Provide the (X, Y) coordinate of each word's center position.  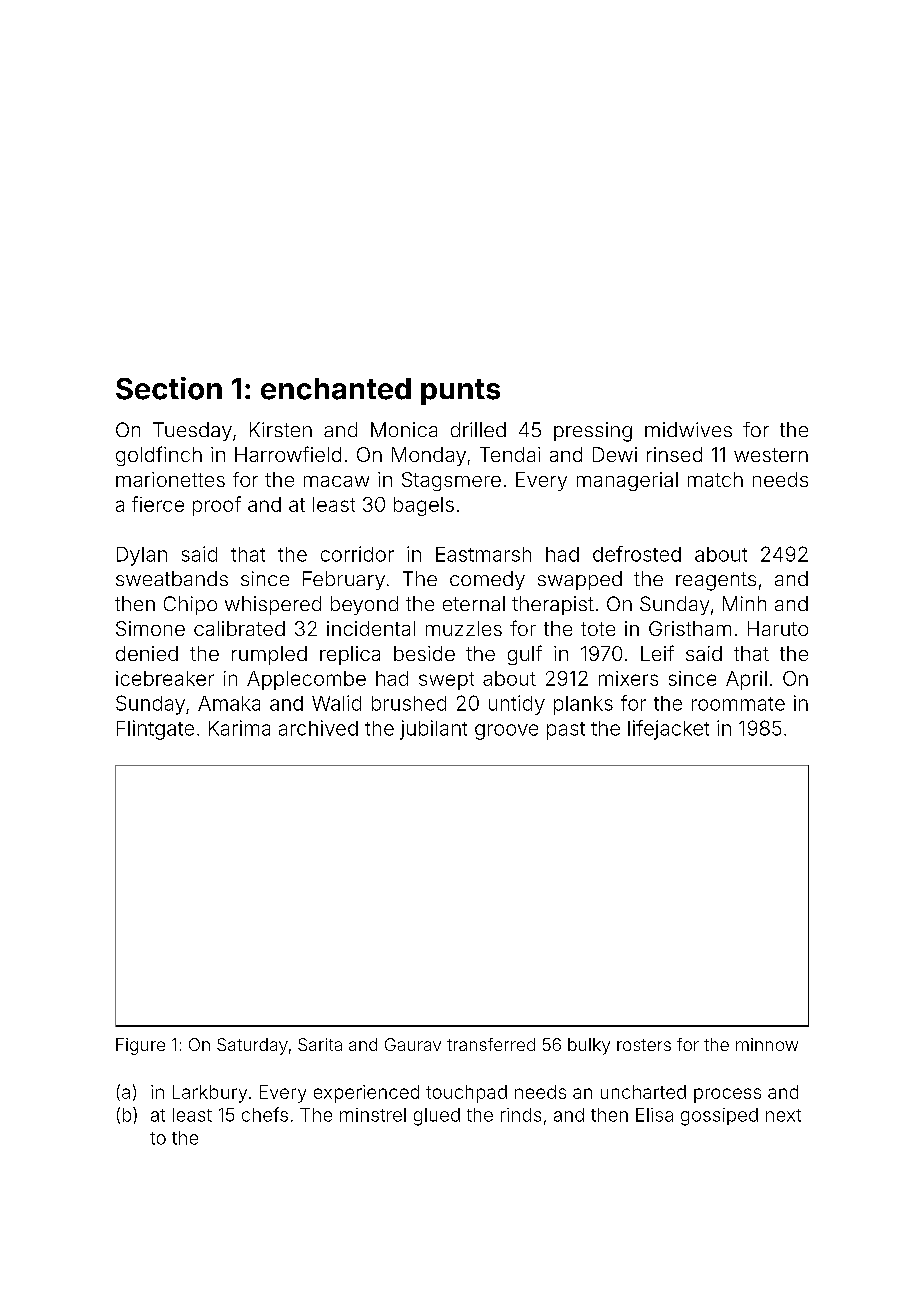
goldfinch (159, 456)
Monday (429, 456)
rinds (521, 1115)
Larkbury (210, 1094)
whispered (273, 605)
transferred (491, 1044)
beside (424, 653)
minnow (767, 1044)
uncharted (643, 1092)
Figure (140, 1046)
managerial (627, 481)
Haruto (778, 628)
